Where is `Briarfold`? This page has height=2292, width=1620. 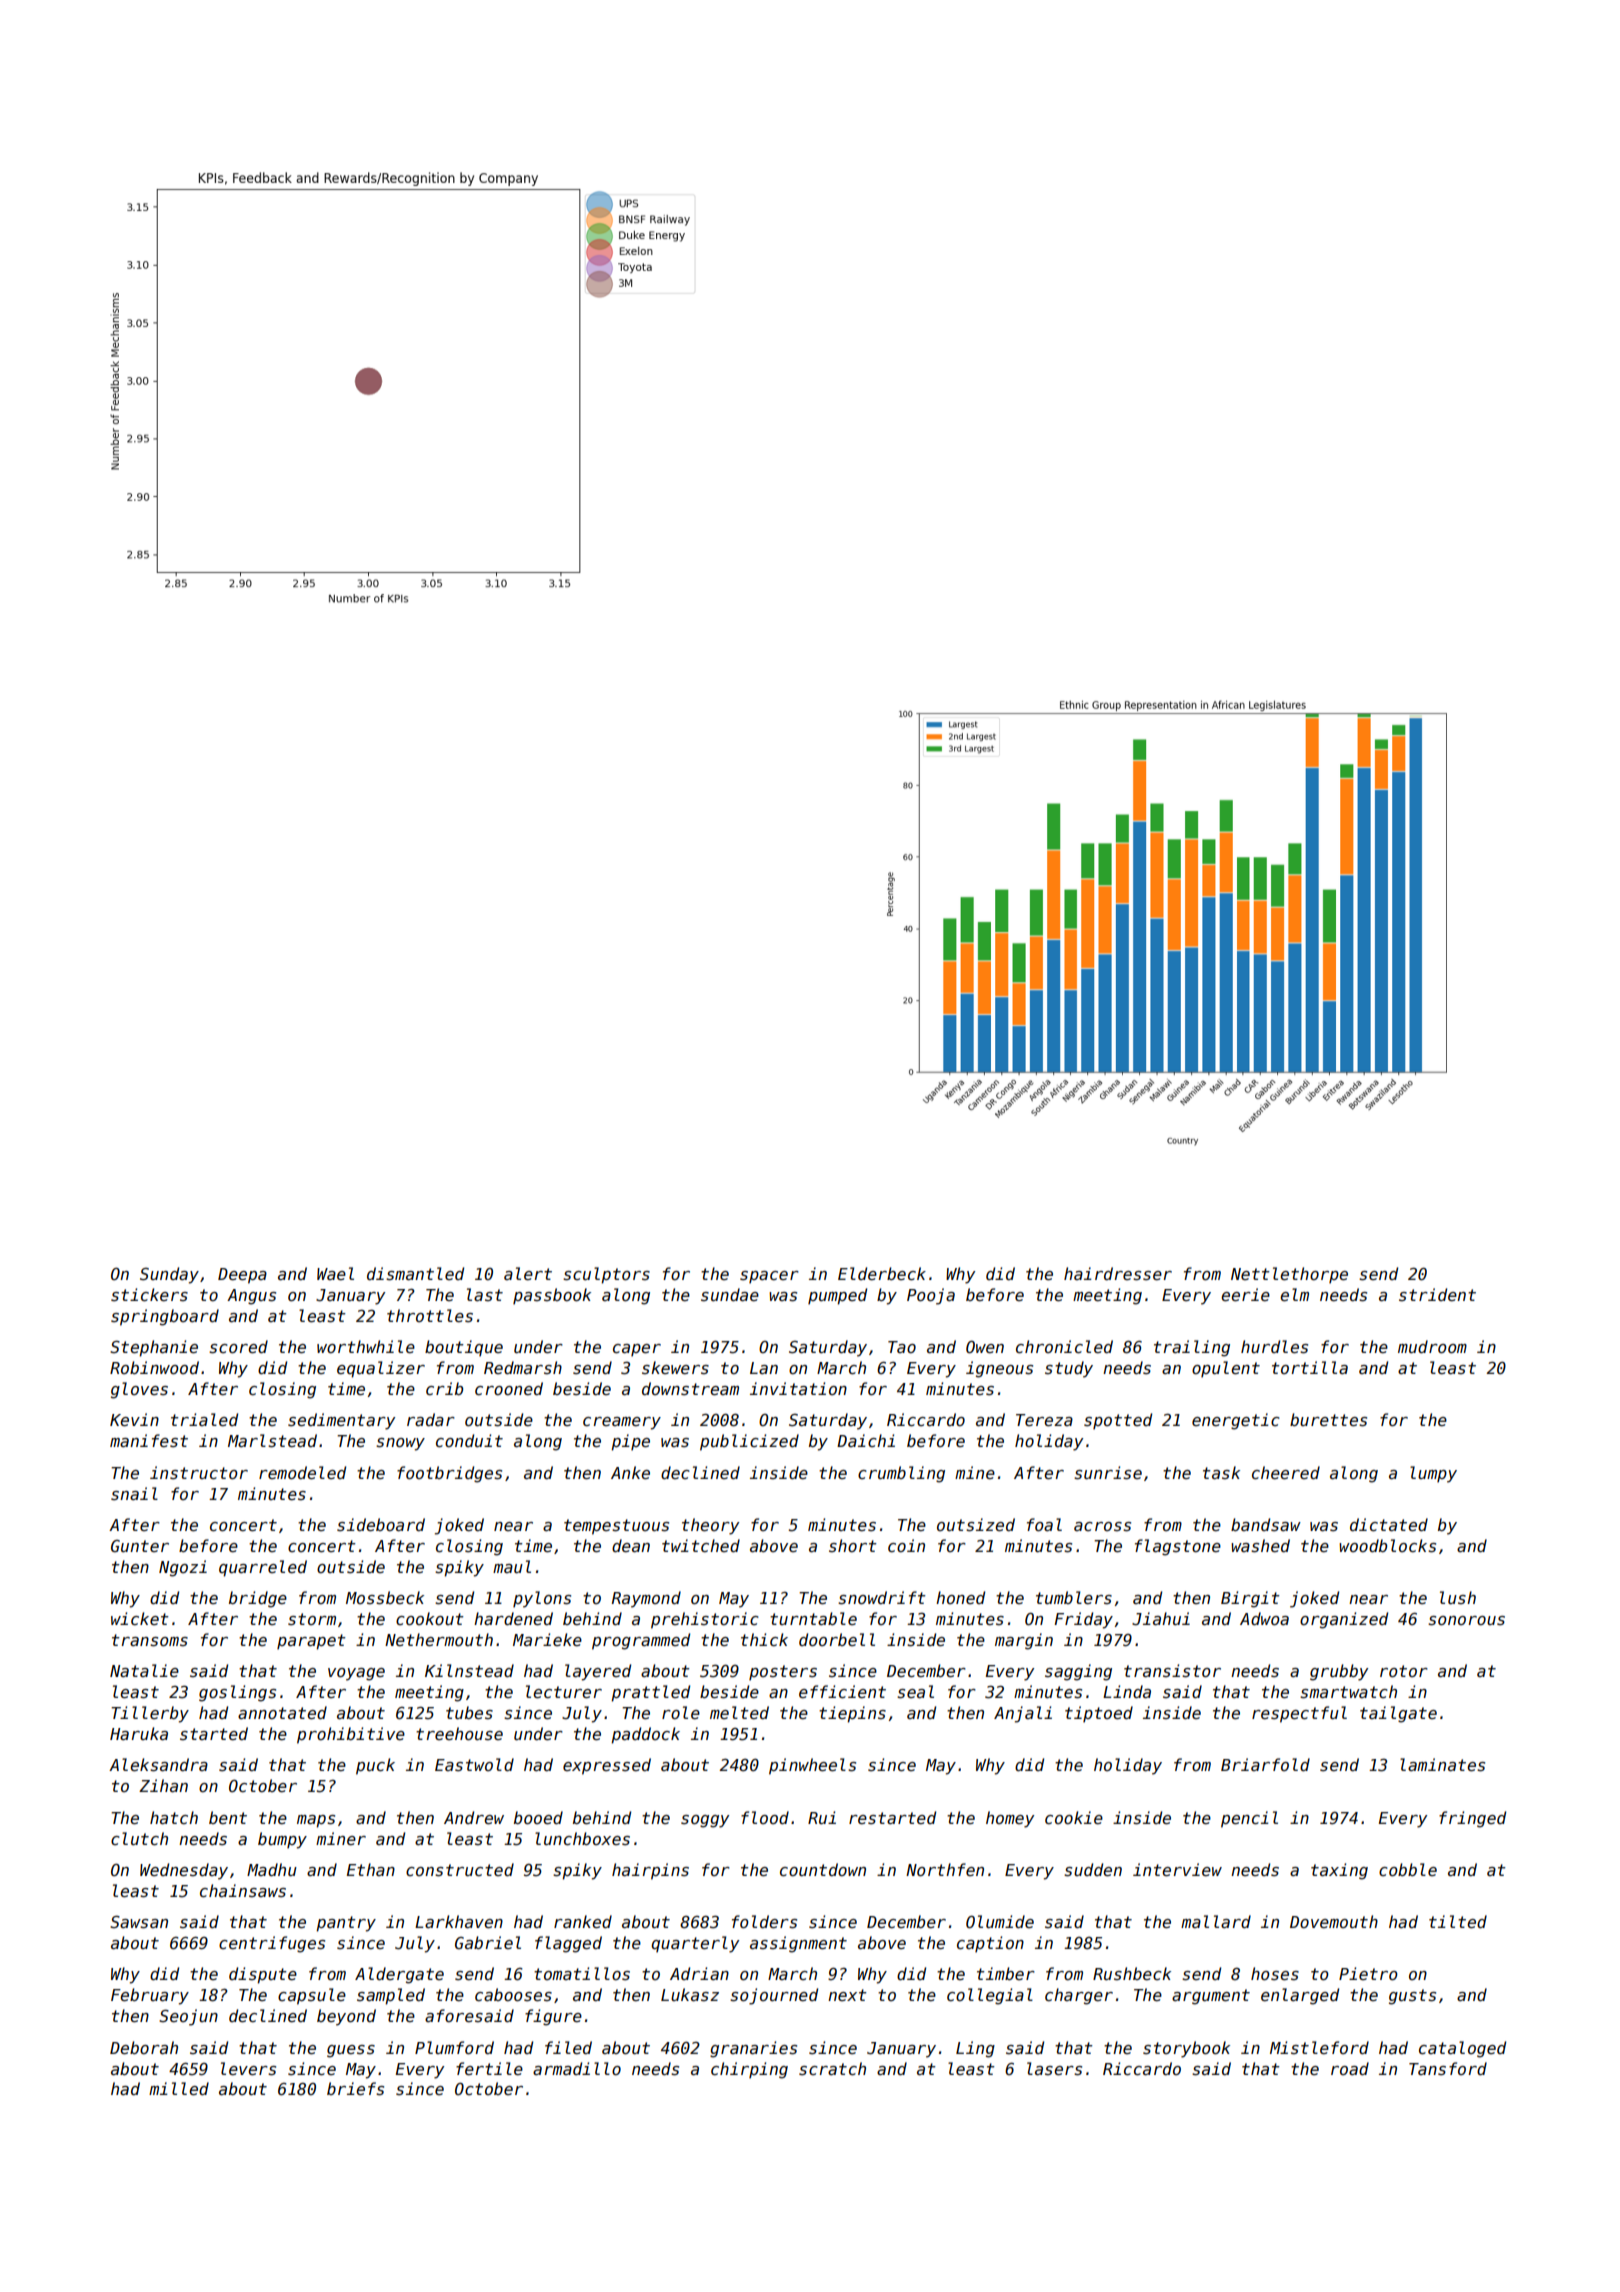
Briarfold is located at coordinates (1265, 1764).
